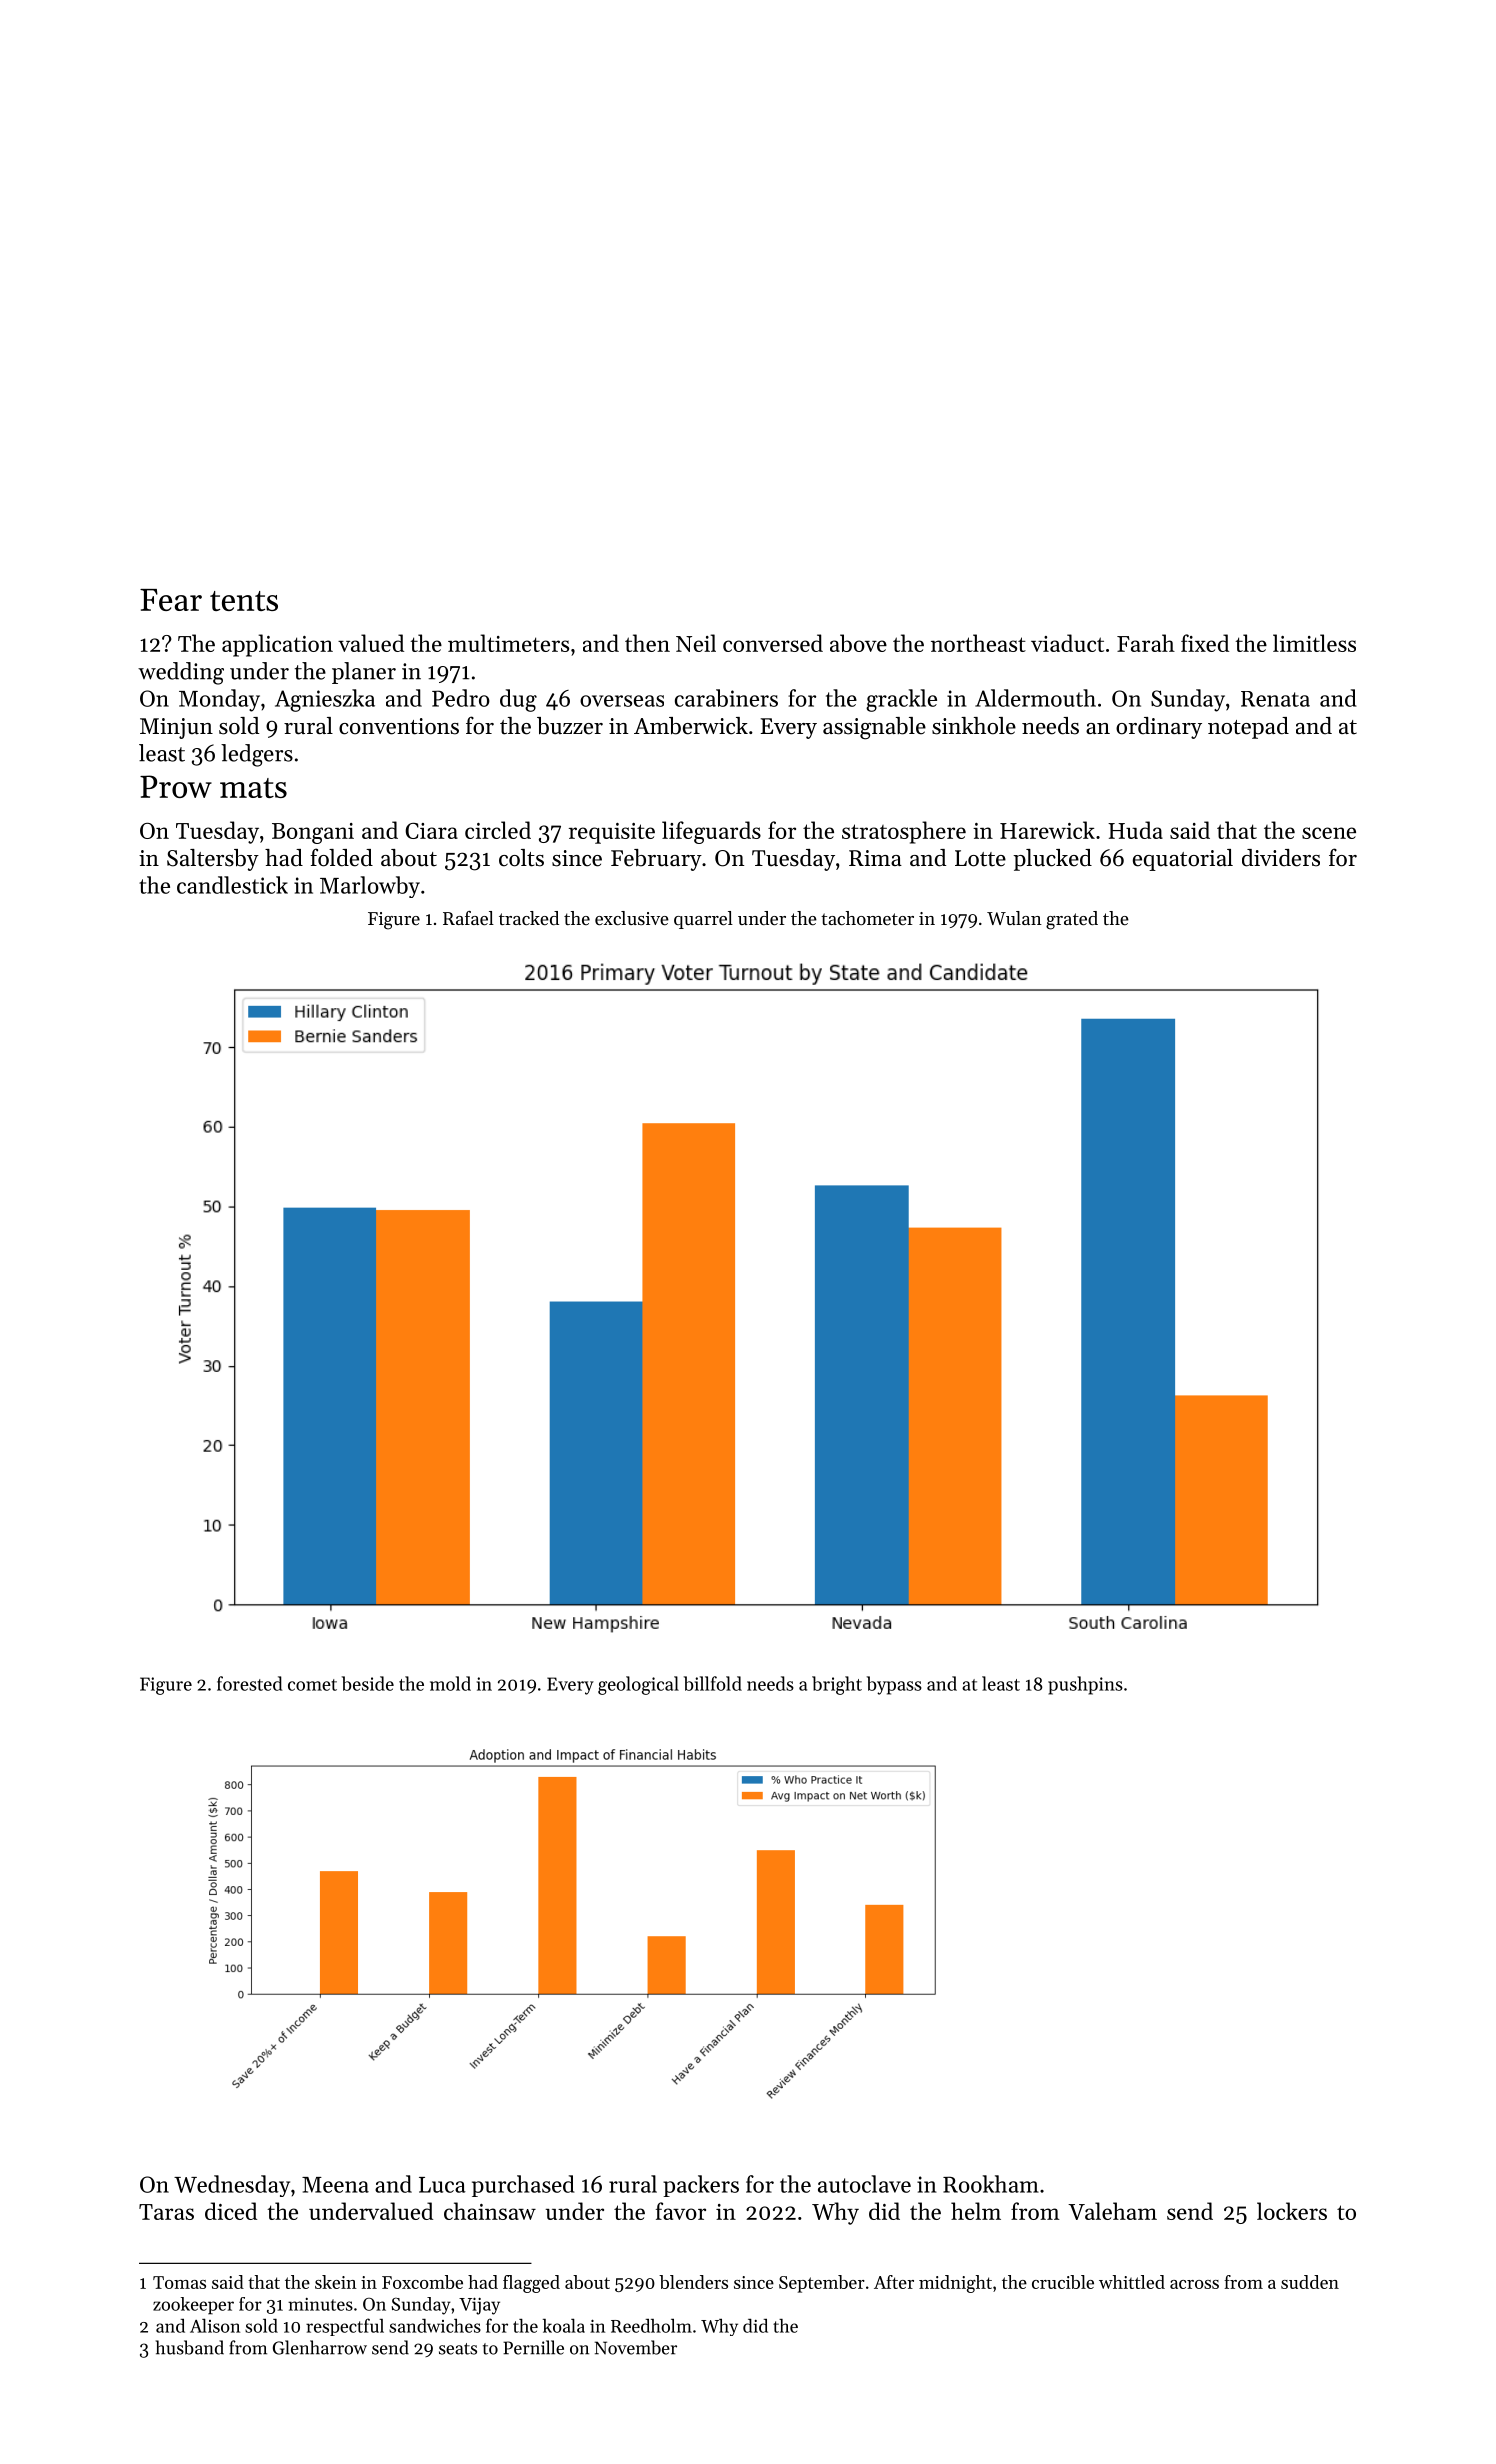 Image resolution: width=1496 pixels, height=2464 pixels. I want to click on comet, so click(312, 1685).
